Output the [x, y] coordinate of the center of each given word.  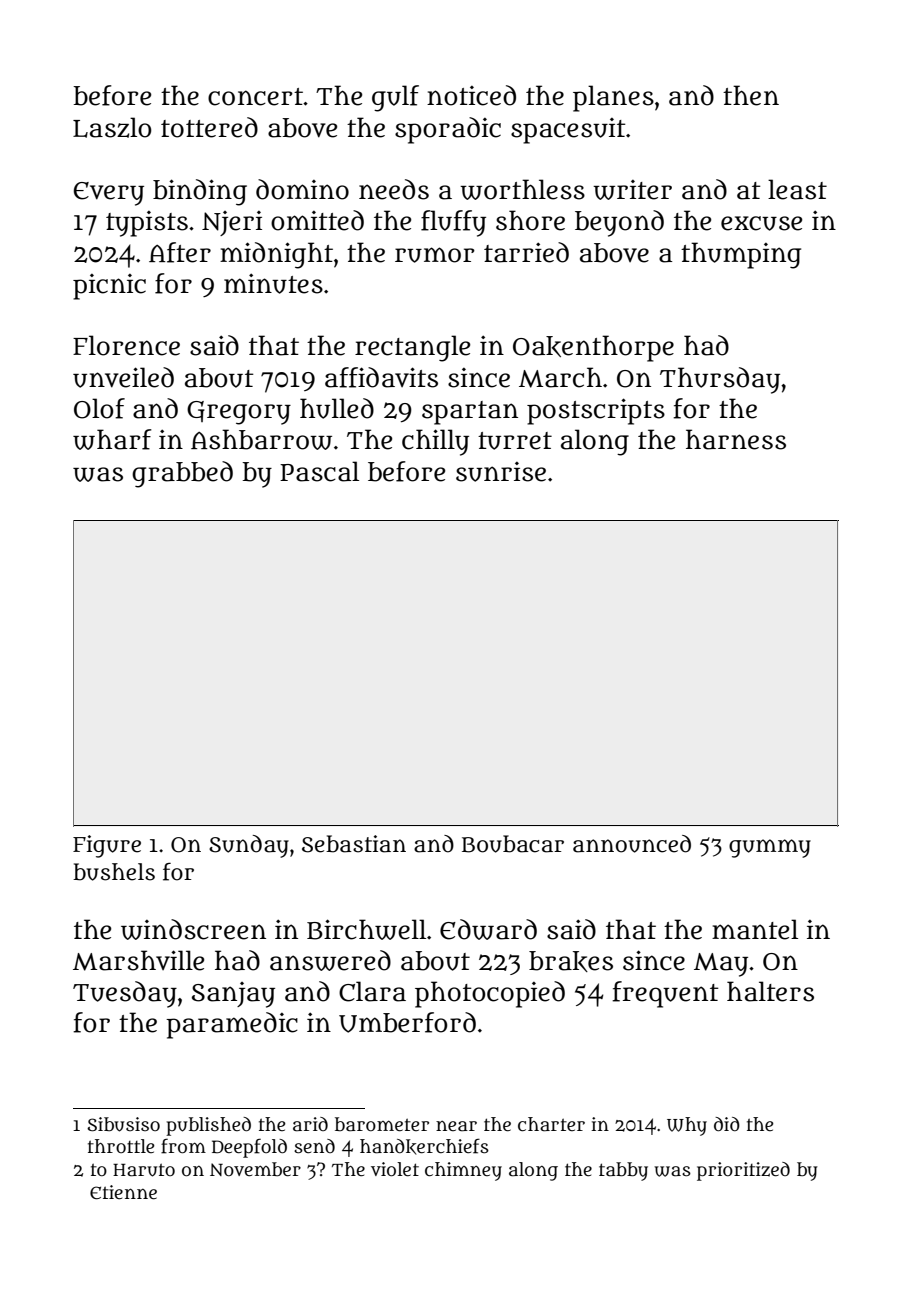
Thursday [720, 380]
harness [736, 439]
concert [255, 97]
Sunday [249, 846]
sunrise [501, 472]
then [751, 95]
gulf [395, 98]
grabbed [182, 474]
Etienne [123, 1192]
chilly [435, 442]
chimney [463, 1171]
